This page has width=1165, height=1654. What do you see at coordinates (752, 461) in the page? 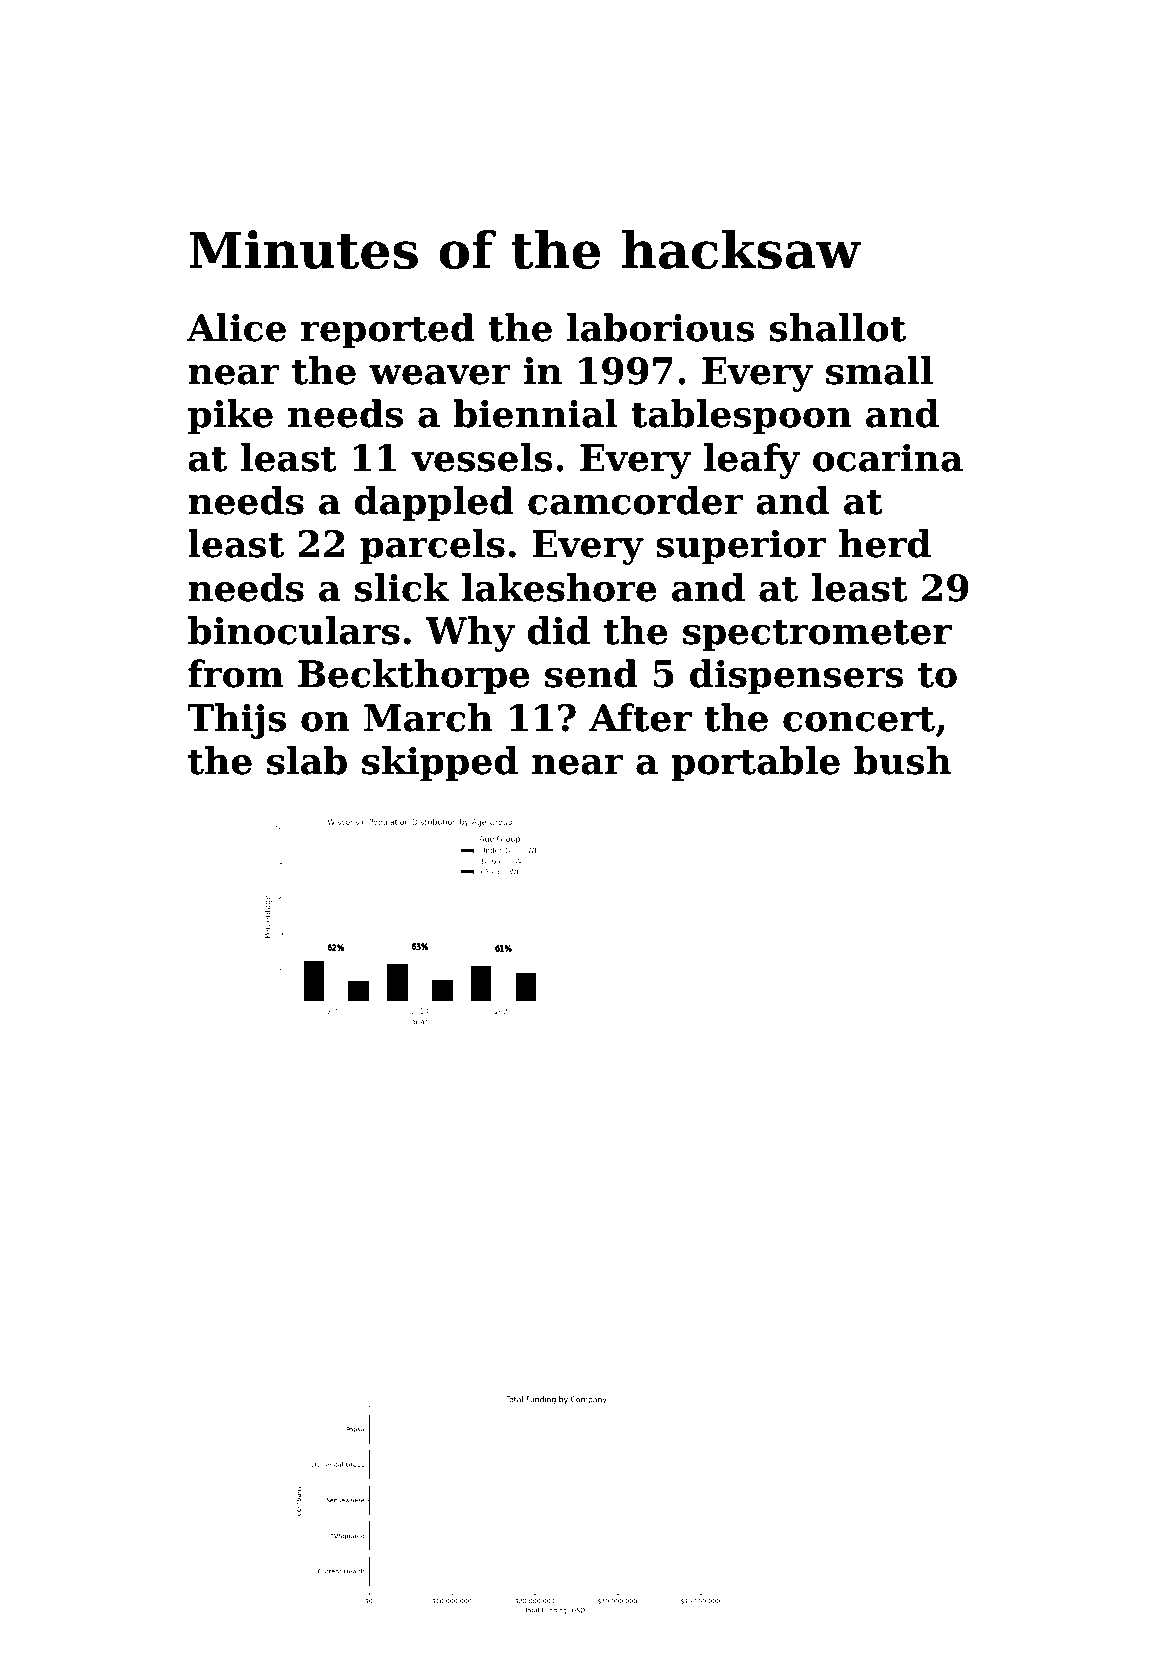
I see `leafy` at bounding box center [752, 461].
